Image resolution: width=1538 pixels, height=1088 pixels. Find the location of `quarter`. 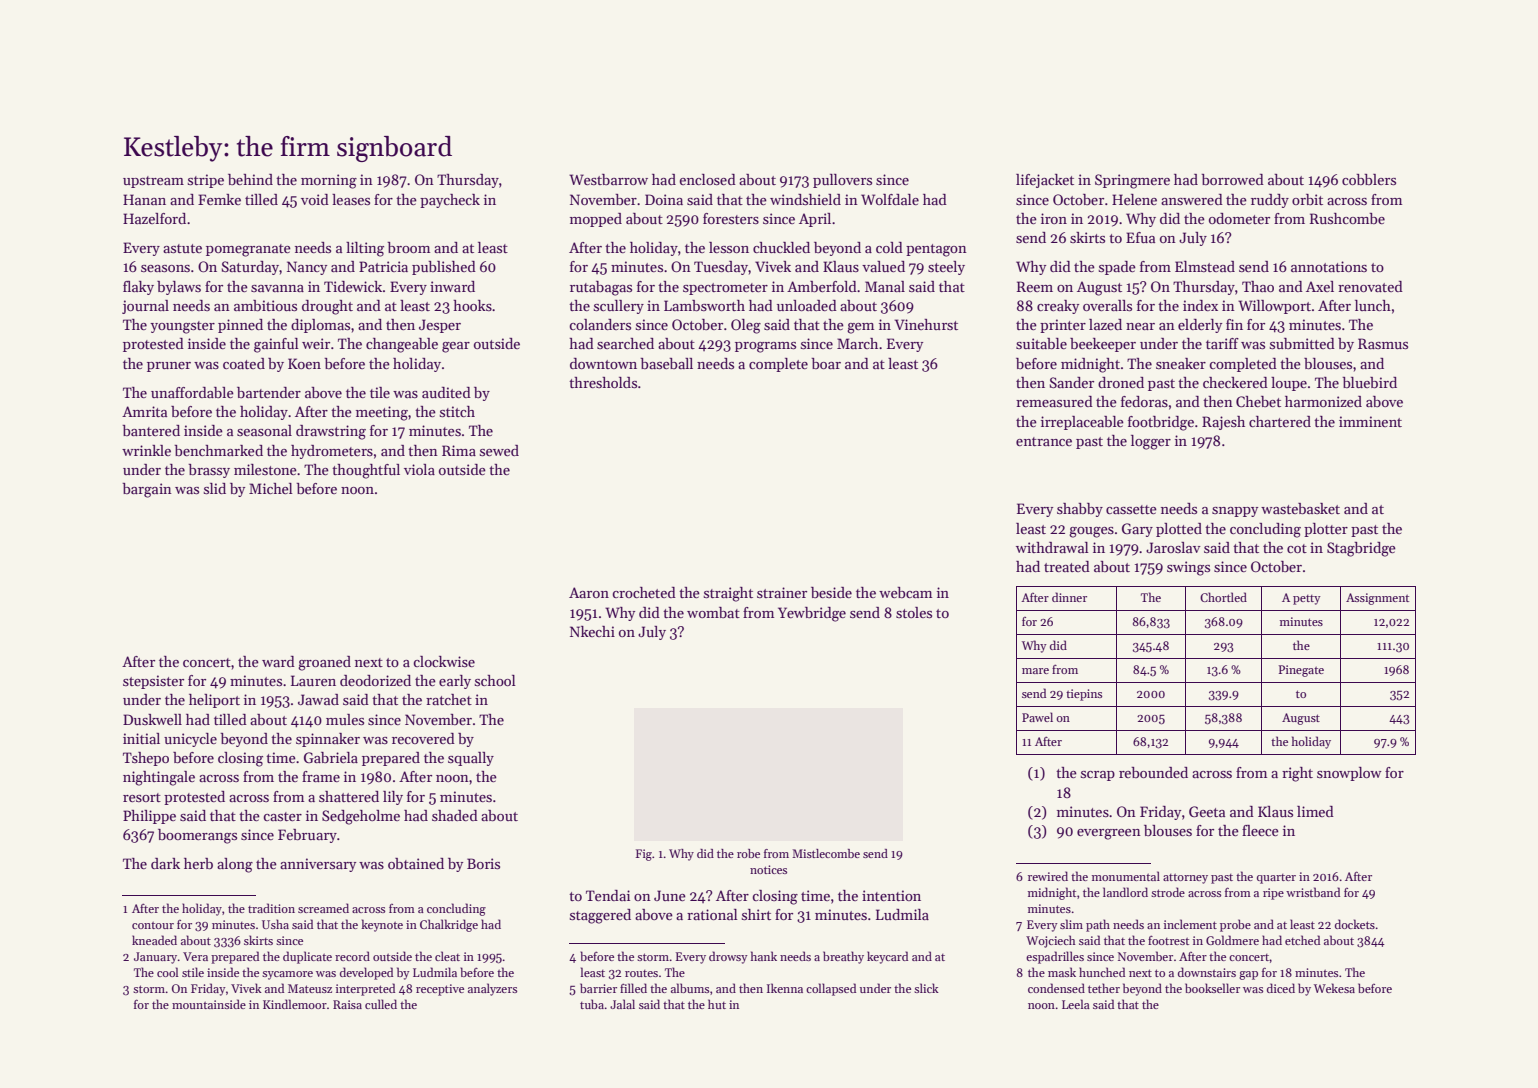

quarter is located at coordinates (1276, 879).
